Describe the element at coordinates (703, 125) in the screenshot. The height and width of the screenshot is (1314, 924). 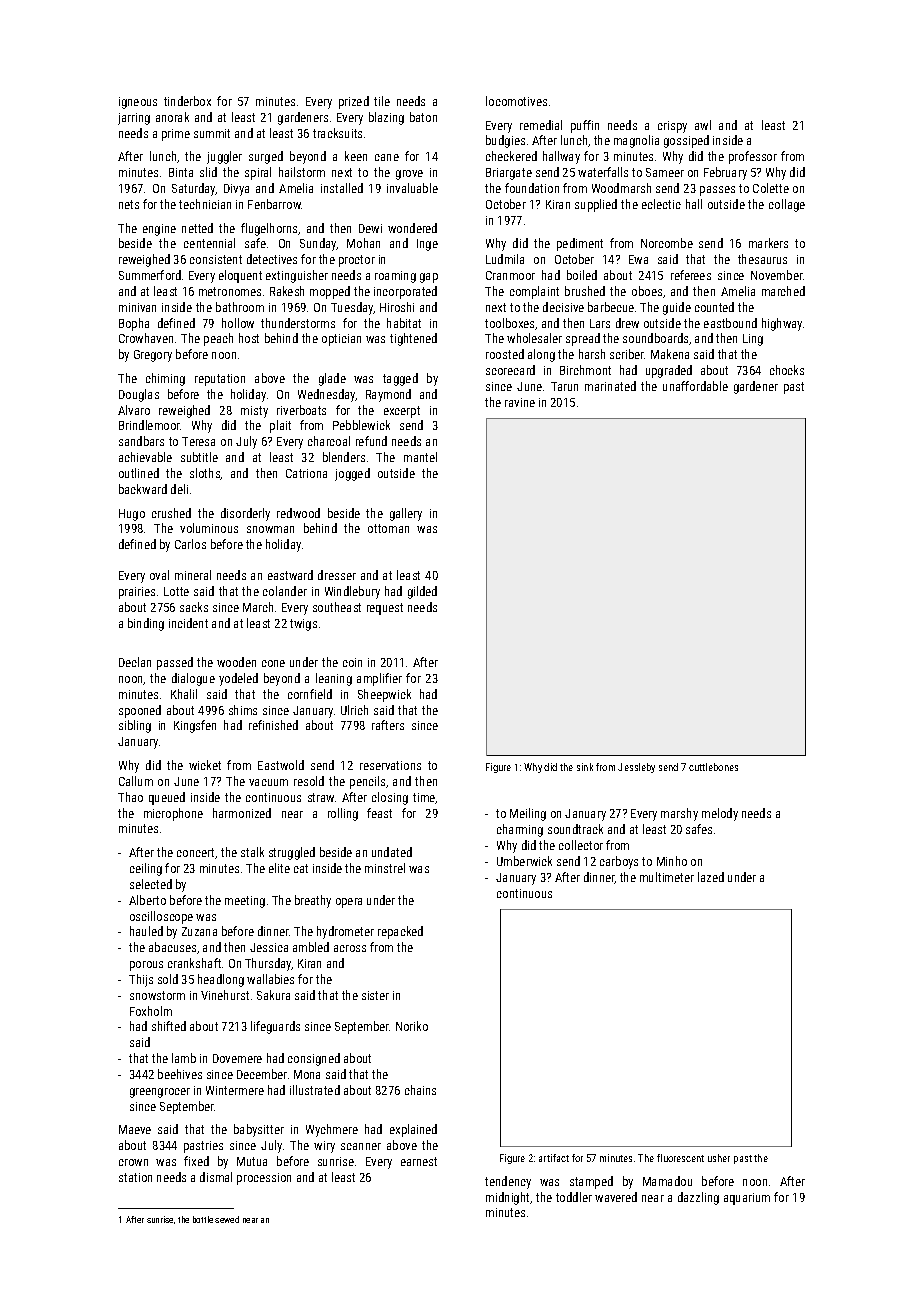
I see `awl` at that location.
